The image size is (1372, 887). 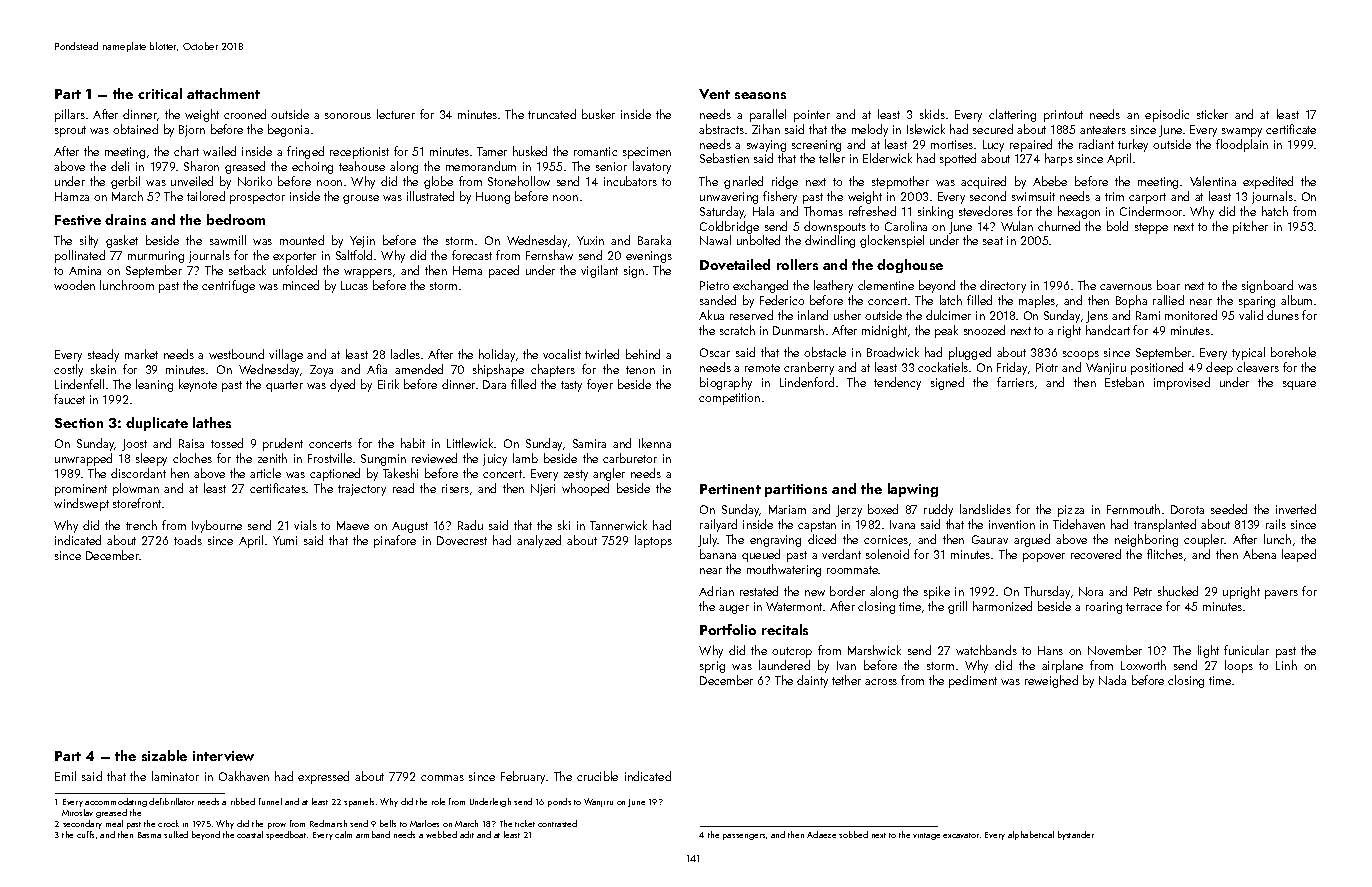 What do you see at coordinates (1281, 594) in the screenshot?
I see `pavers` at bounding box center [1281, 594].
